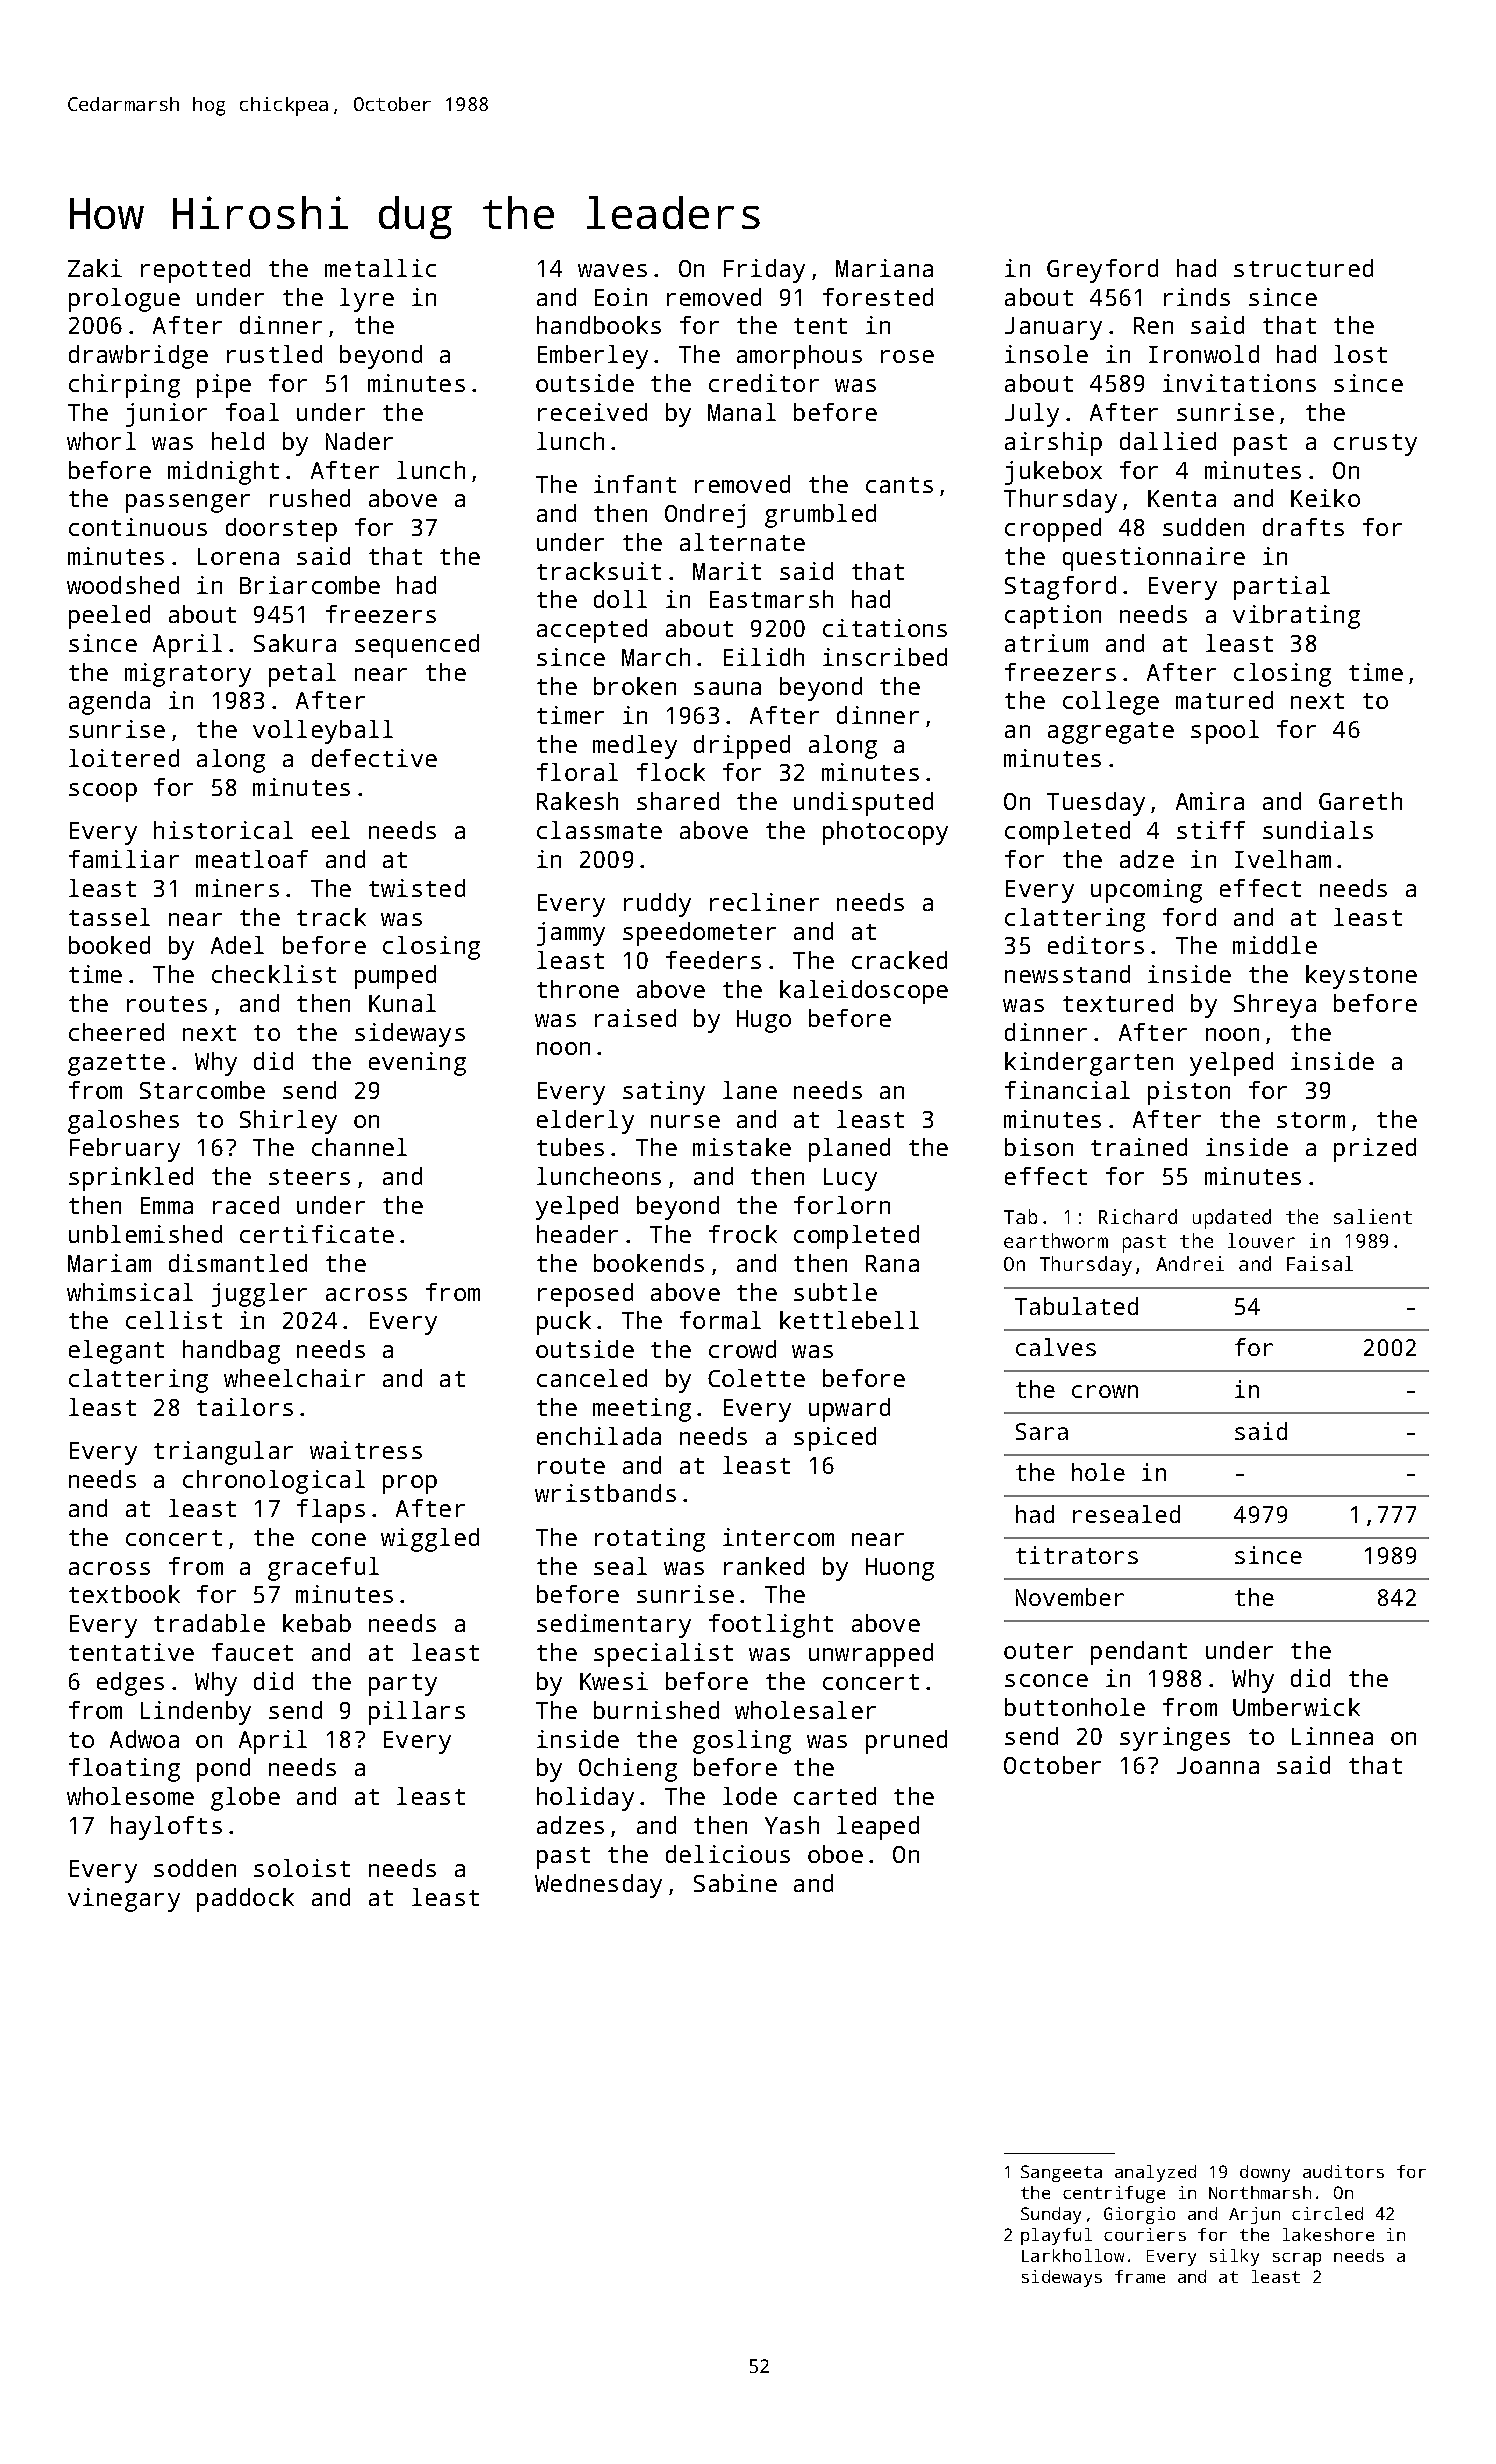 The image size is (1496, 2464). Describe the element at coordinates (1056, 2236) in the document. I see `playful` at that location.
